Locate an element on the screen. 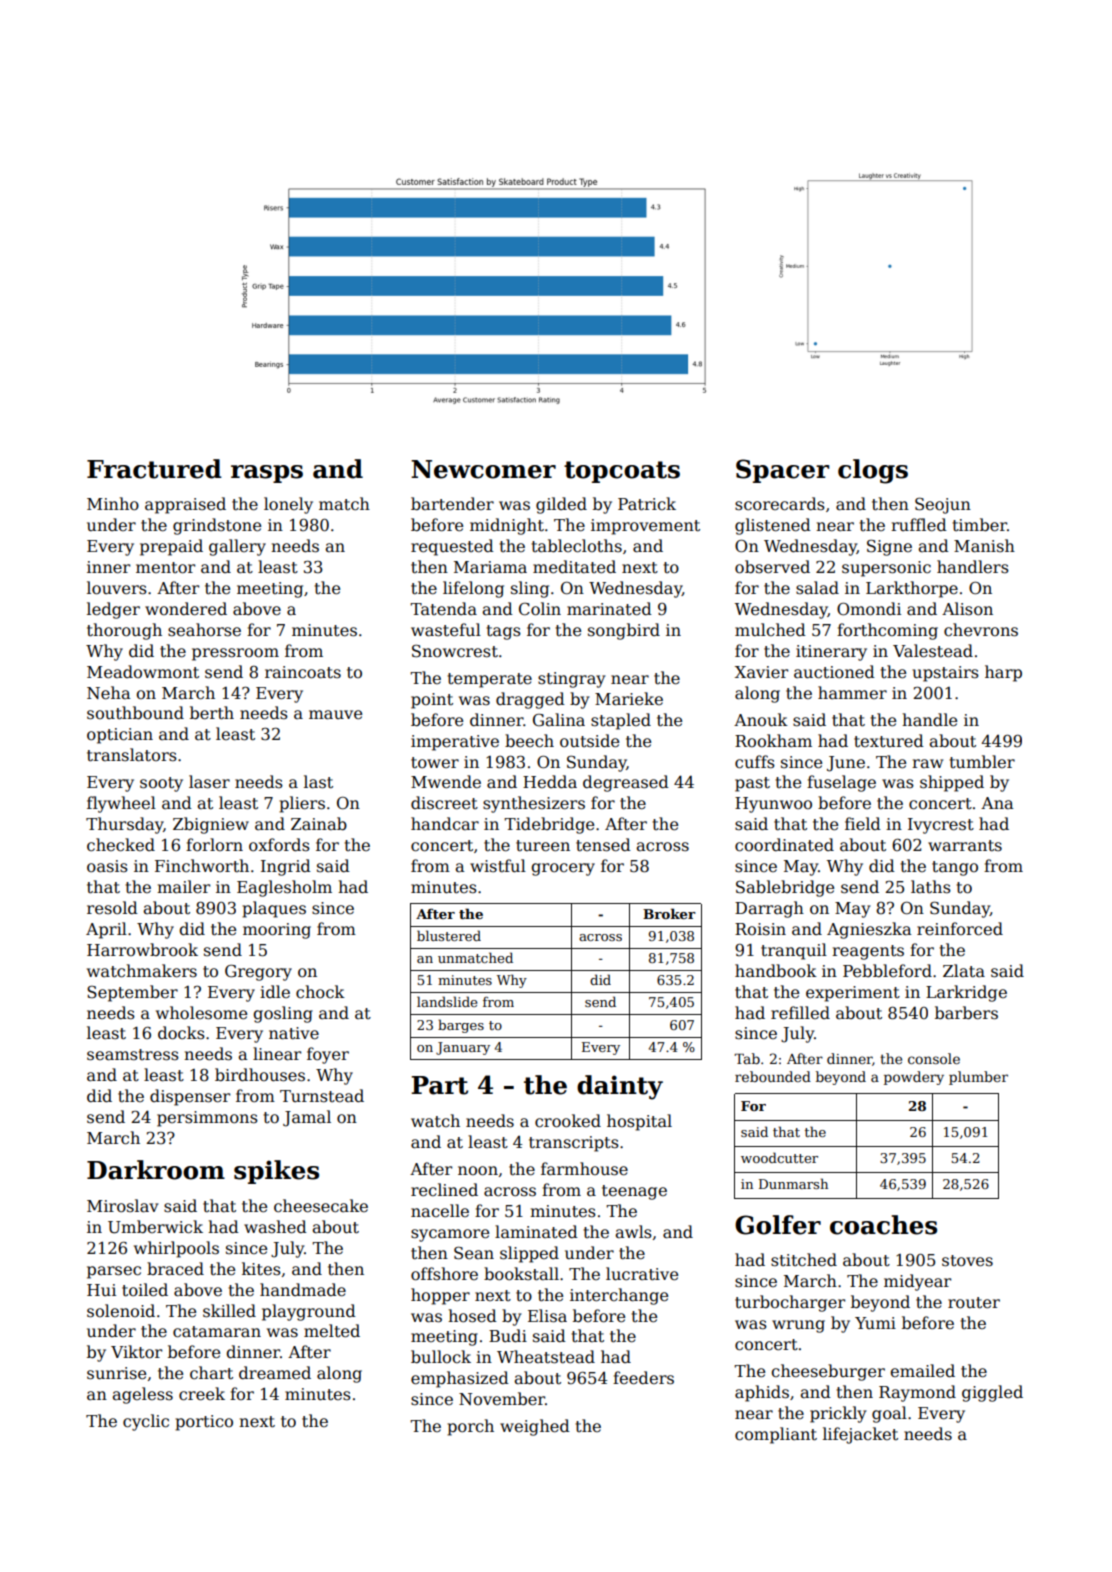  coaches is located at coordinates (883, 1225).
